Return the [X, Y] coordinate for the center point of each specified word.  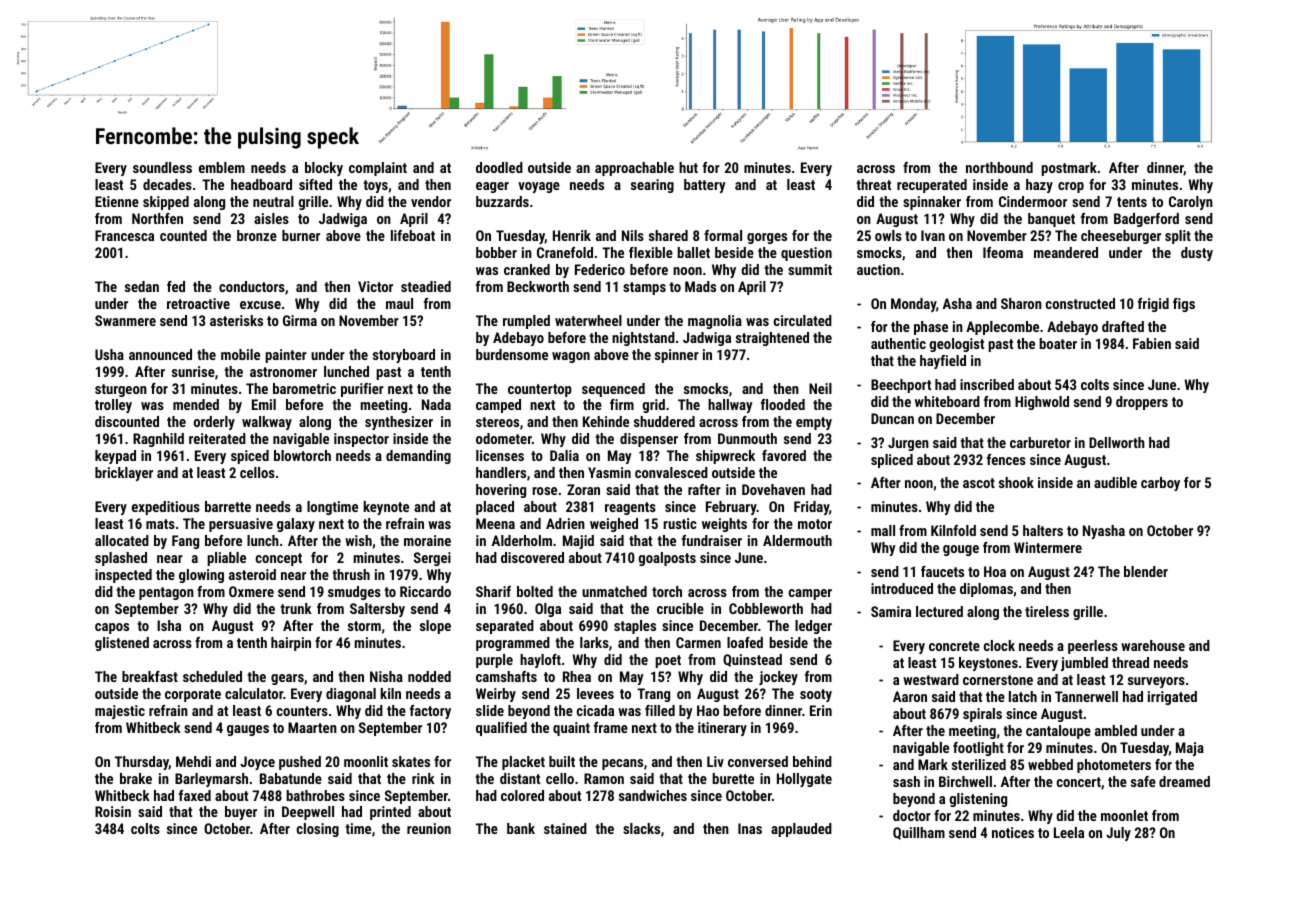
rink [423, 778]
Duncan [892, 418]
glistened [122, 644]
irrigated [1172, 698]
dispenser [649, 440]
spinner [677, 356]
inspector [361, 440]
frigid [1153, 305]
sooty [816, 695]
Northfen [157, 218]
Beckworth [538, 286]
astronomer [283, 372]
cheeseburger [1121, 237]
